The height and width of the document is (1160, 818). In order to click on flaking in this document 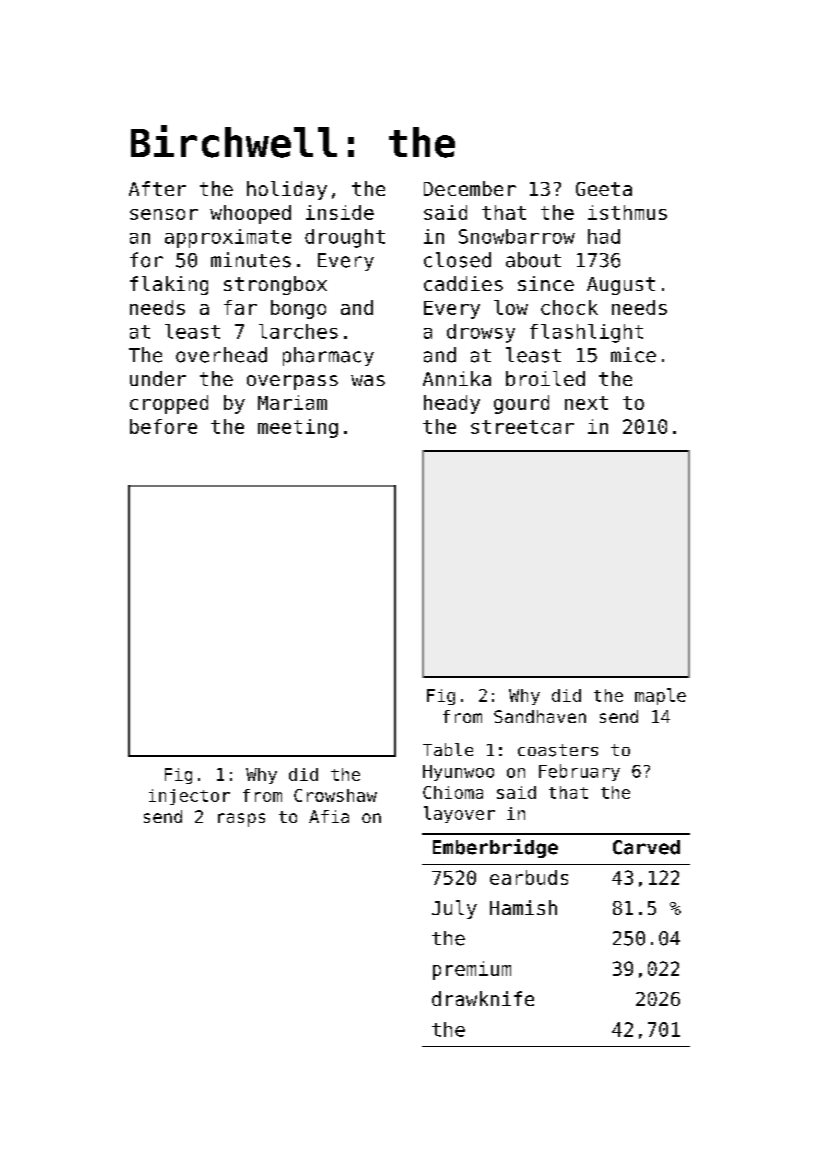, I will do `click(169, 285)`.
